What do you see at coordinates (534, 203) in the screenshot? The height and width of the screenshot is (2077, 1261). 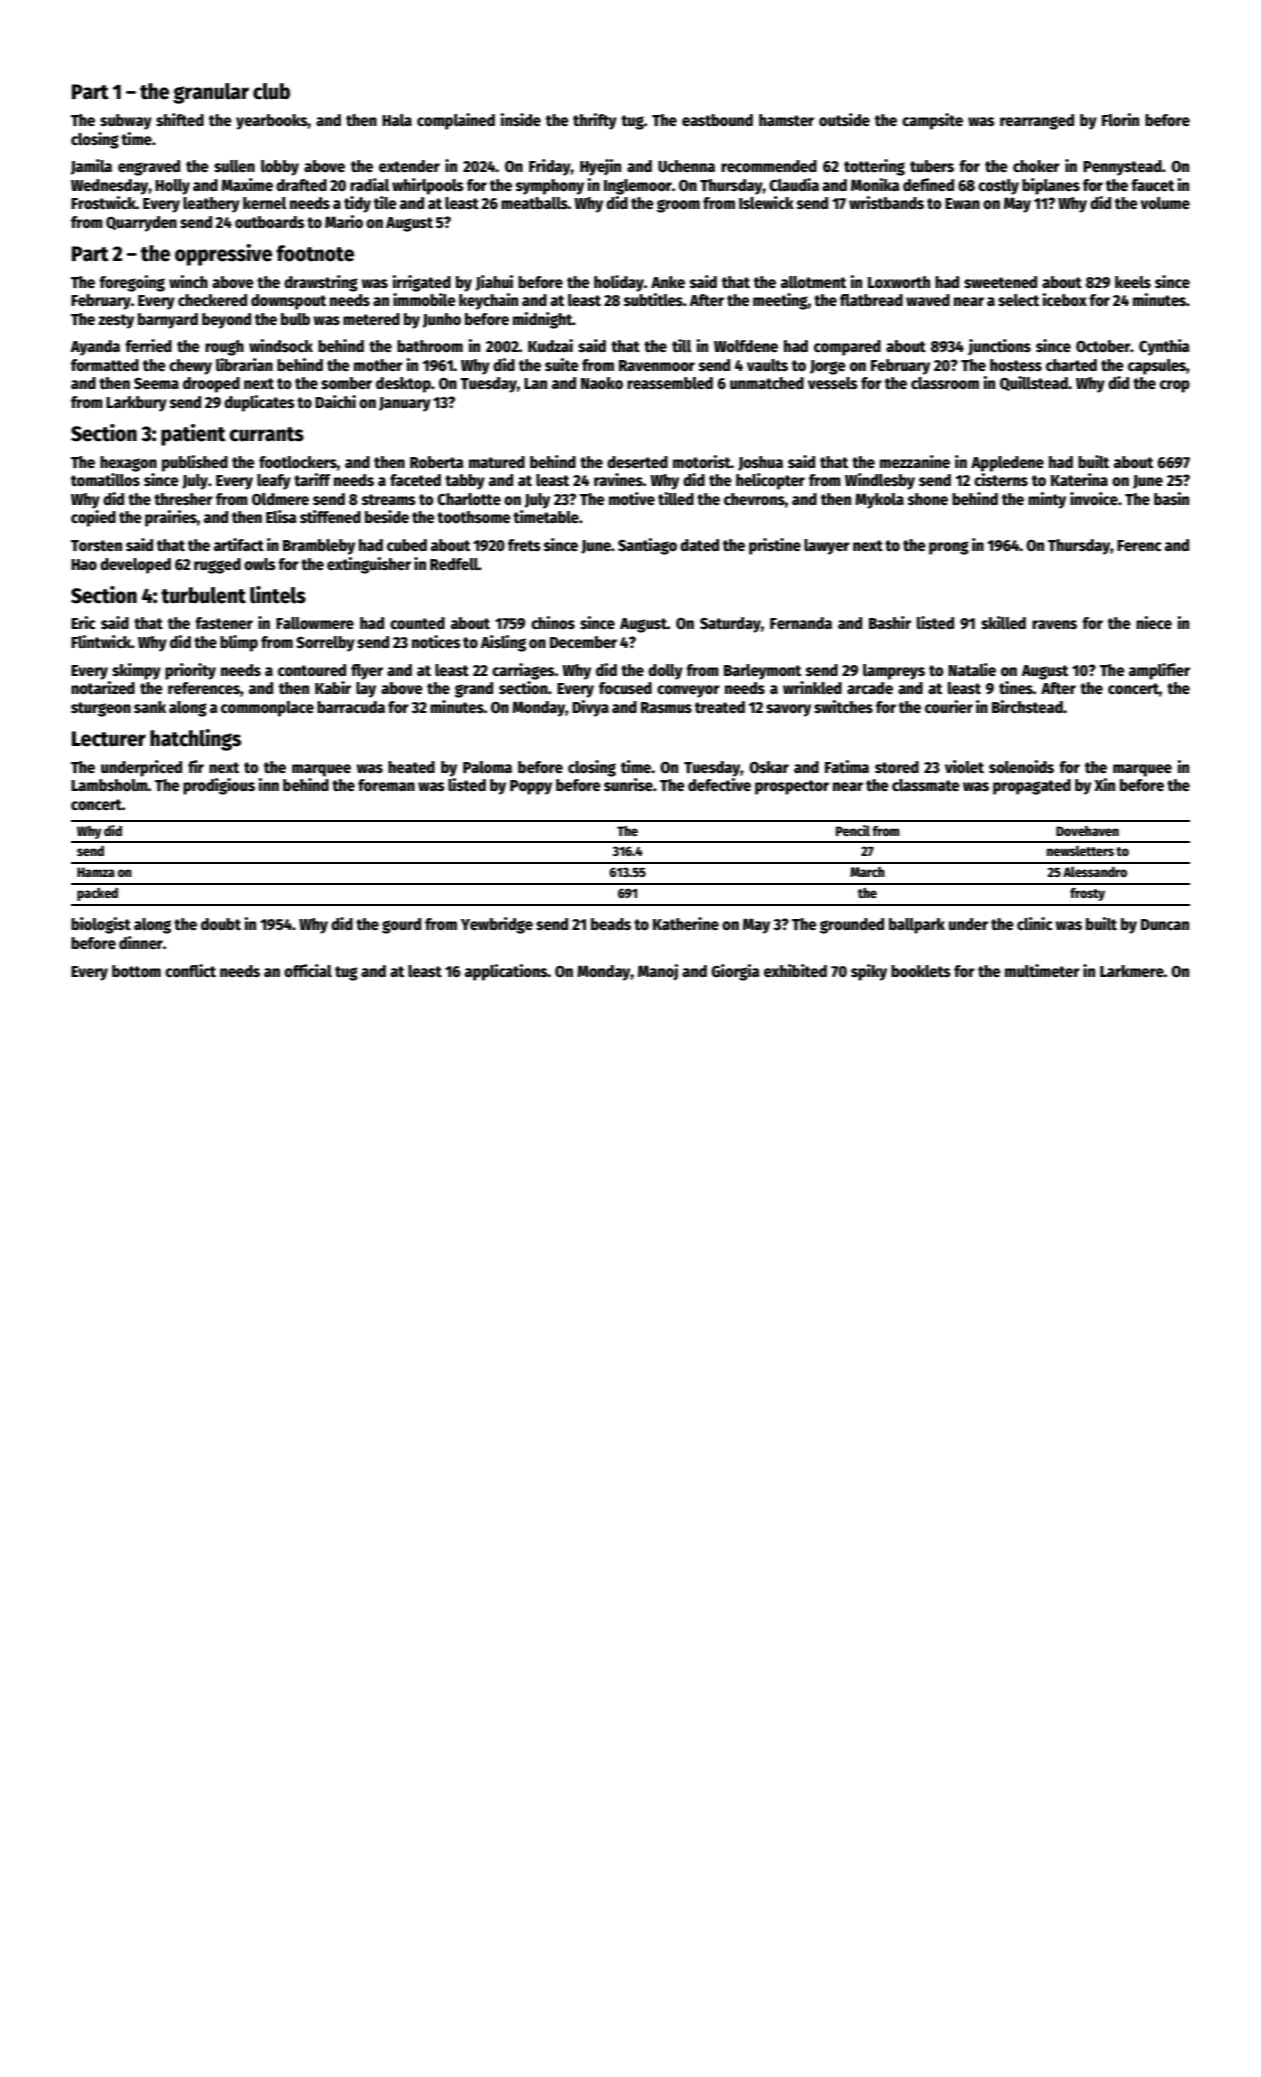 I see `meatballs` at bounding box center [534, 203].
